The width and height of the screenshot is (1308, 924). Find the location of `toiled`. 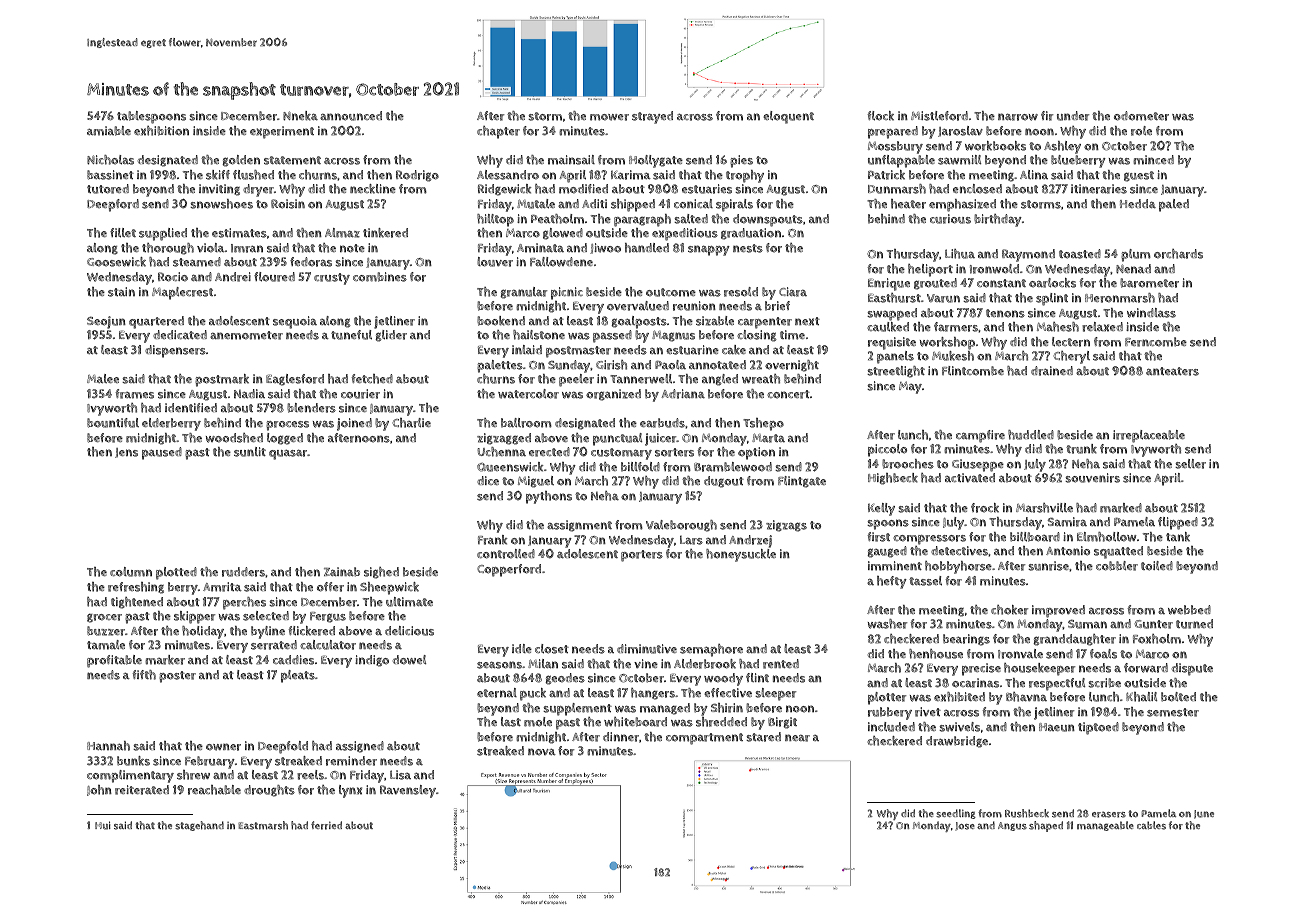

toiled is located at coordinates (1157, 566).
